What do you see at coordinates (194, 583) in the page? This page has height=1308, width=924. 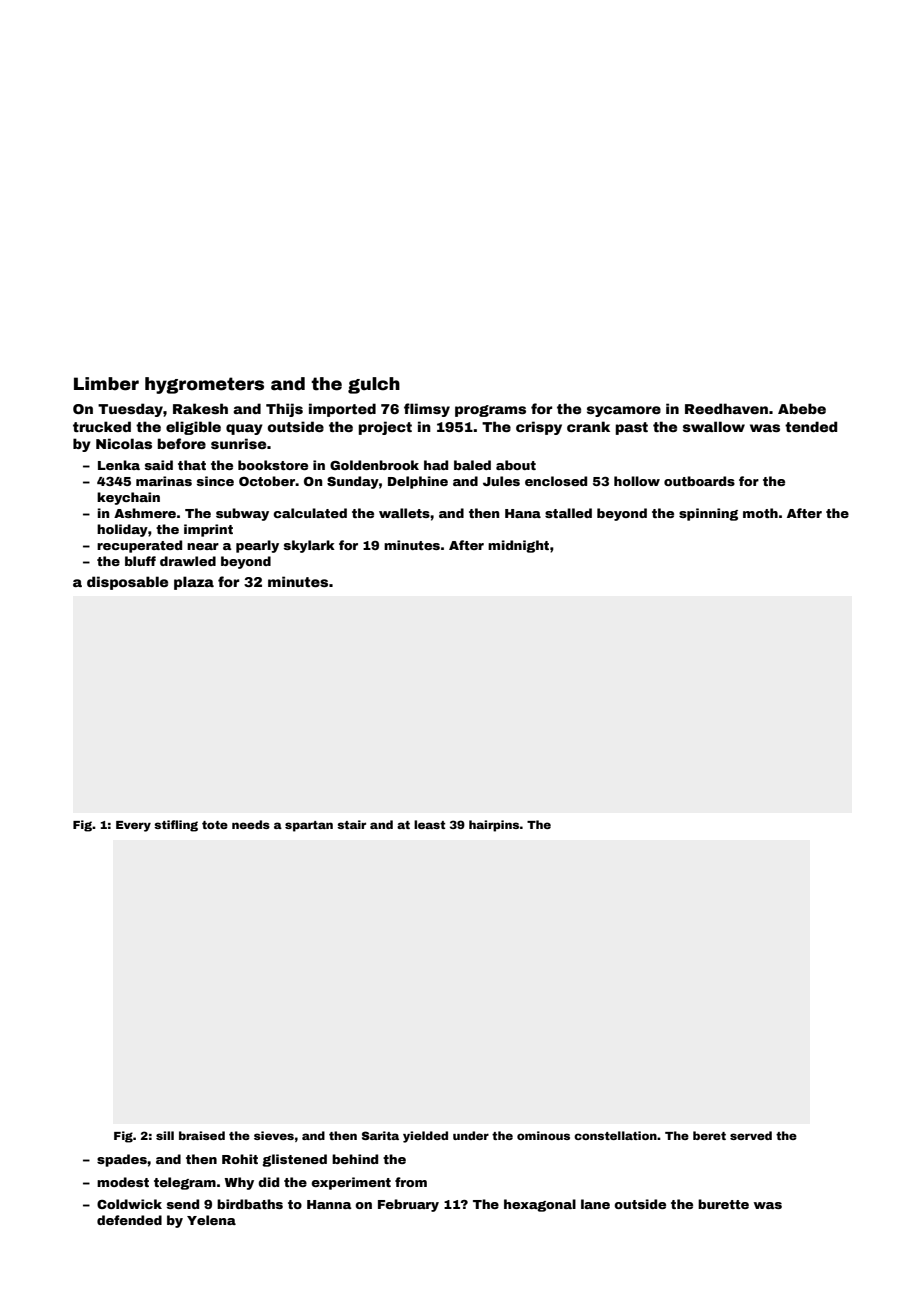 I see `plaza` at bounding box center [194, 583].
